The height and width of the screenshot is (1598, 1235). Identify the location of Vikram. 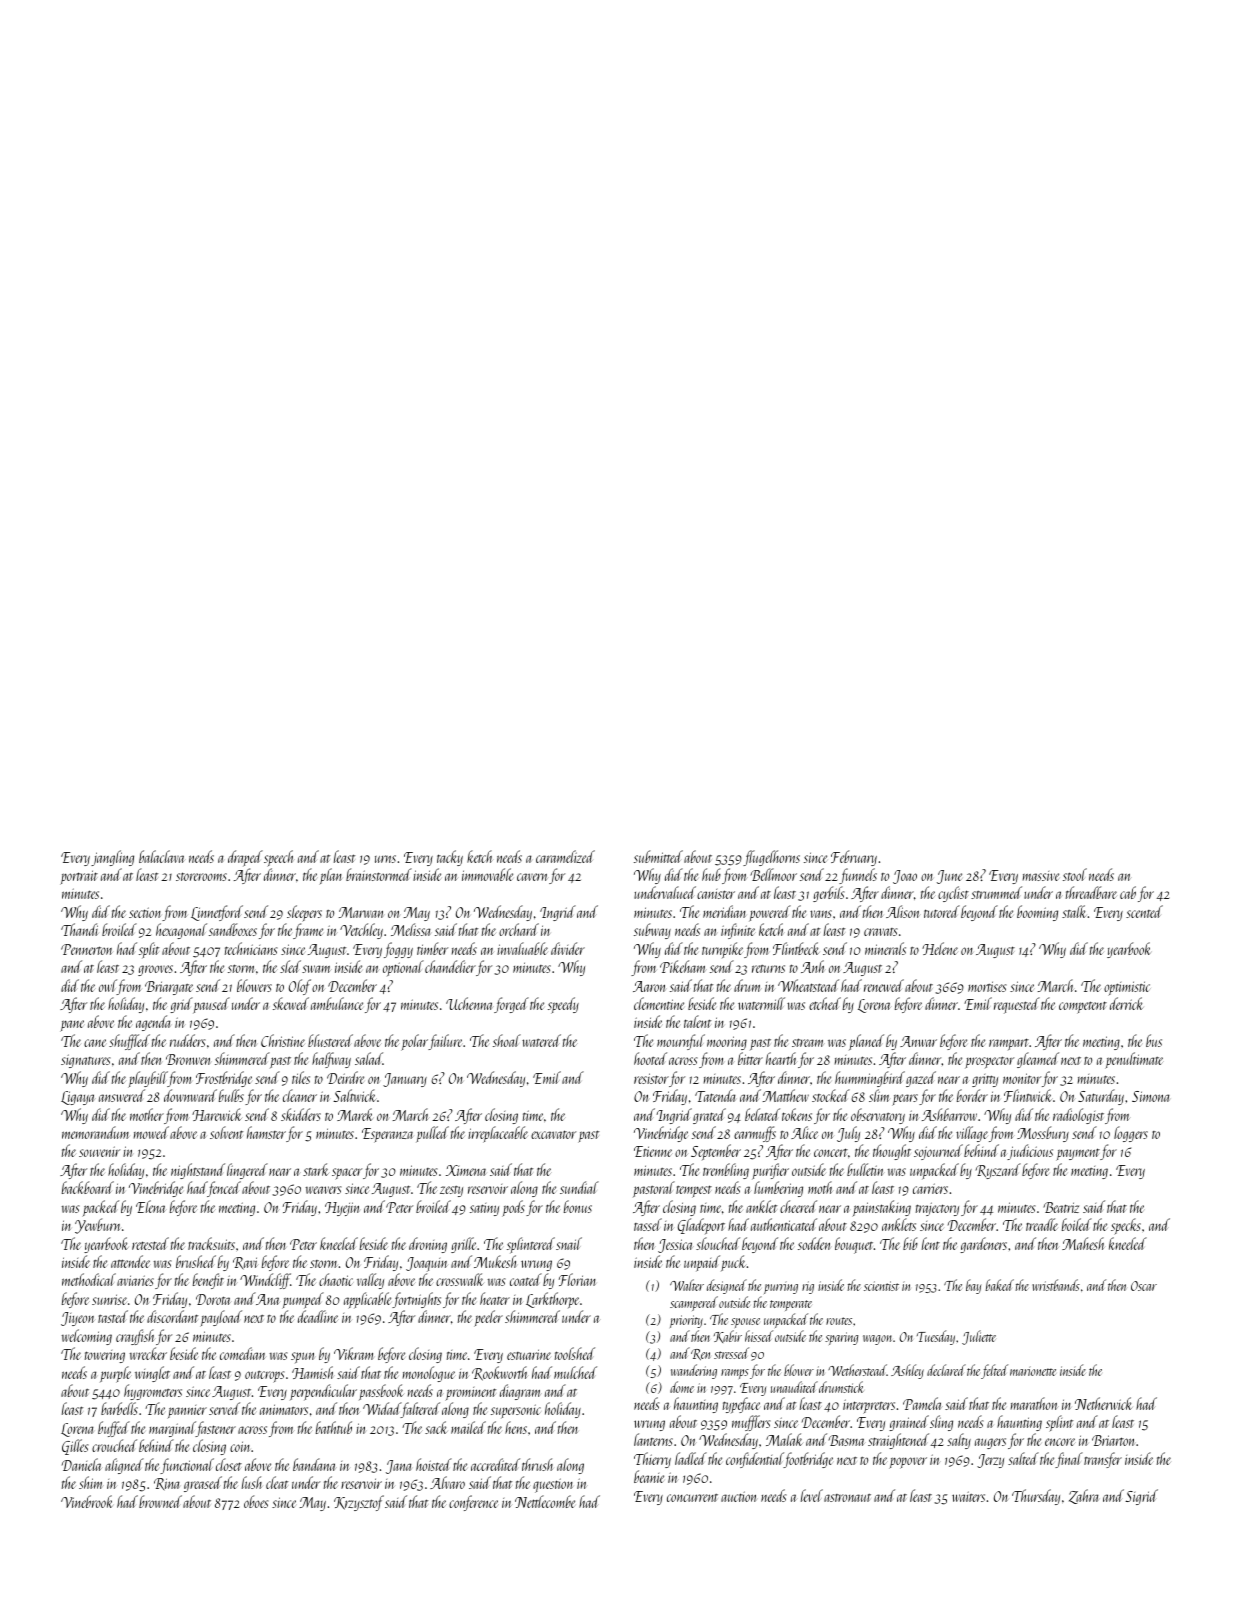
(353, 1353).
